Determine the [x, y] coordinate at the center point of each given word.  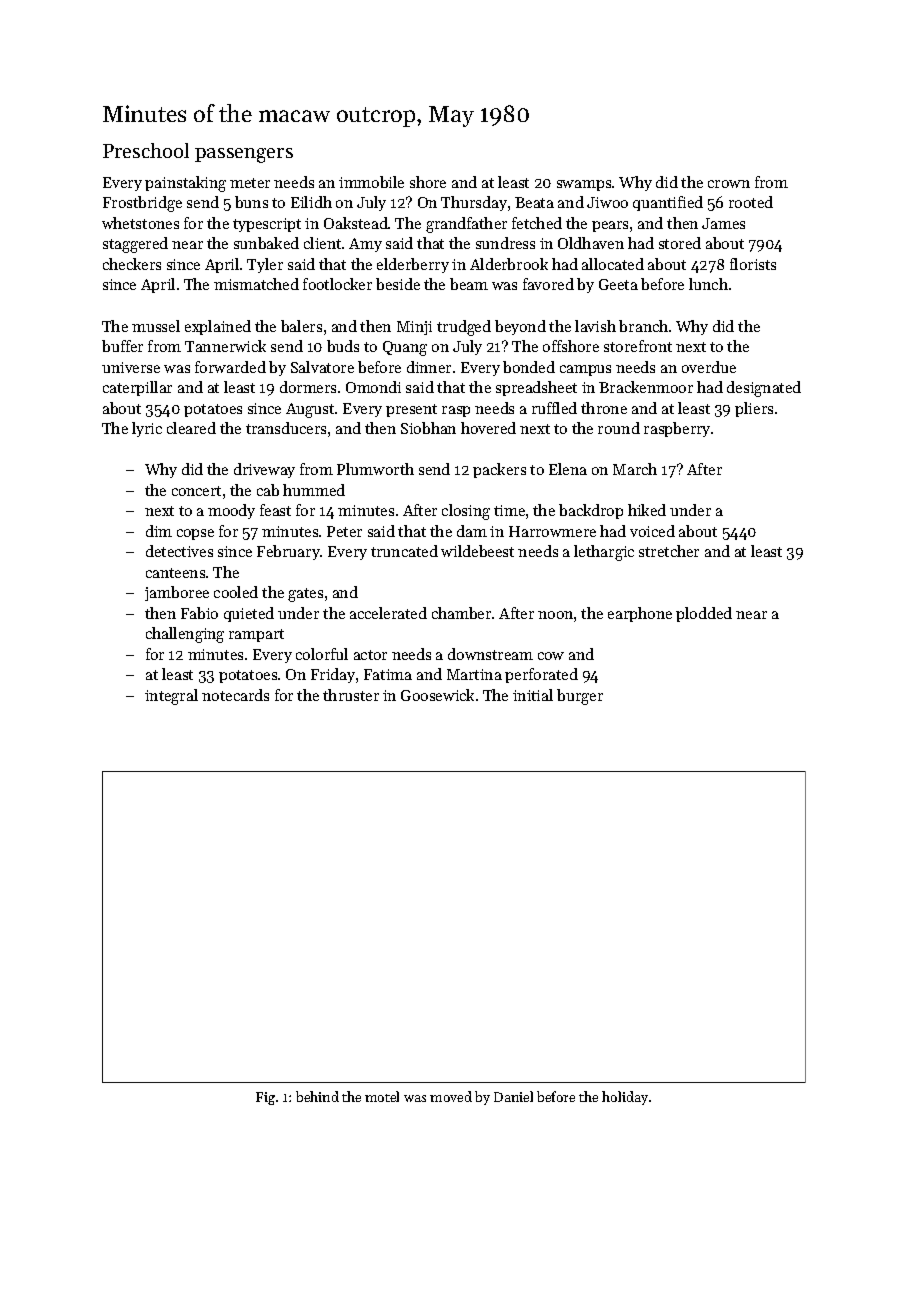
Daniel [513, 1096]
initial [533, 695]
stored [680, 243]
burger [580, 697]
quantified [668, 203]
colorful [322, 654]
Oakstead [356, 223]
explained [218, 327]
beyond [520, 327]
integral [171, 697]
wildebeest [477, 551]
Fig [265, 1098]
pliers [754, 409]
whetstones [140, 223]
